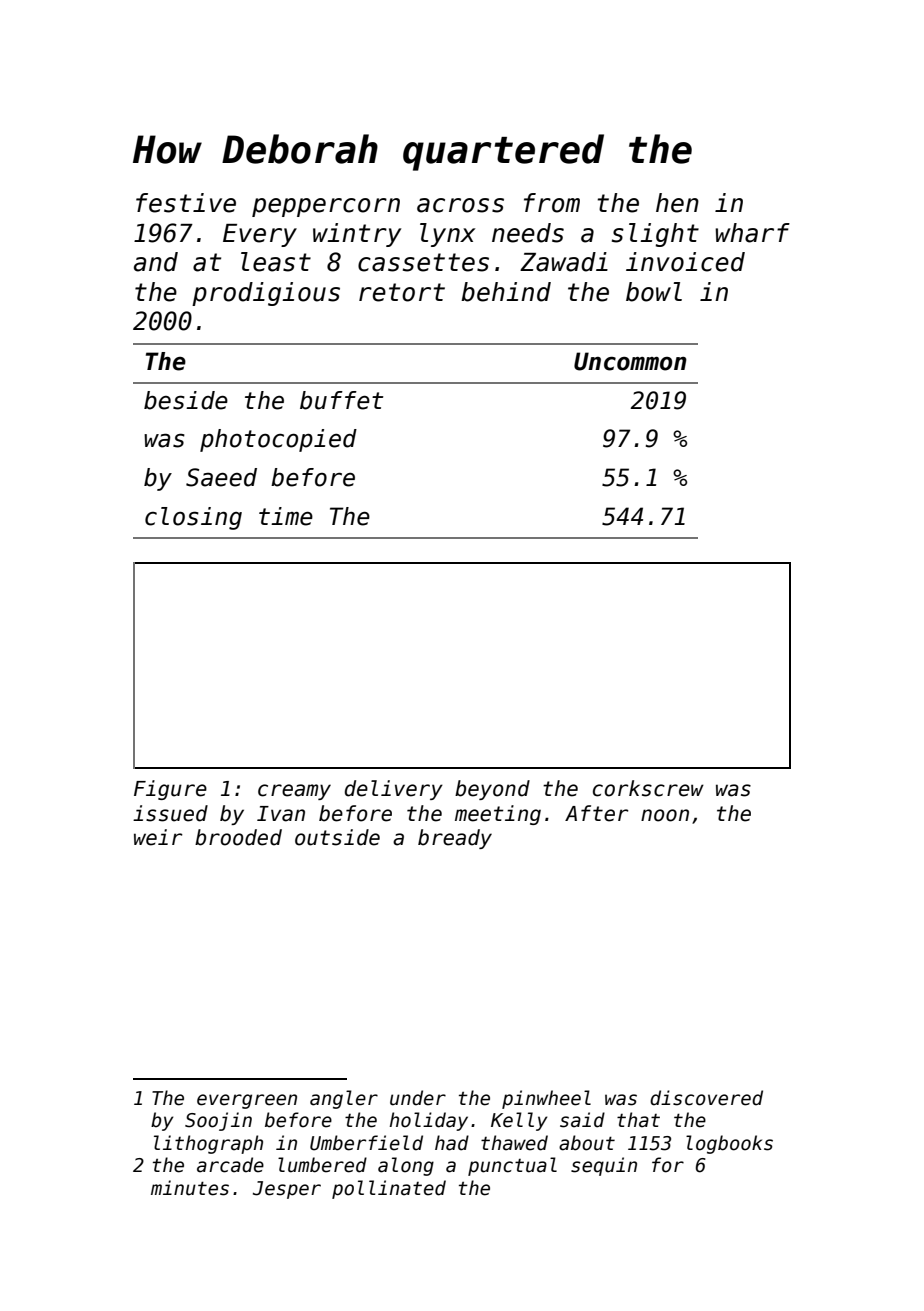 The width and height of the page is (924, 1311). I want to click on logbooks, so click(729, 1144).
